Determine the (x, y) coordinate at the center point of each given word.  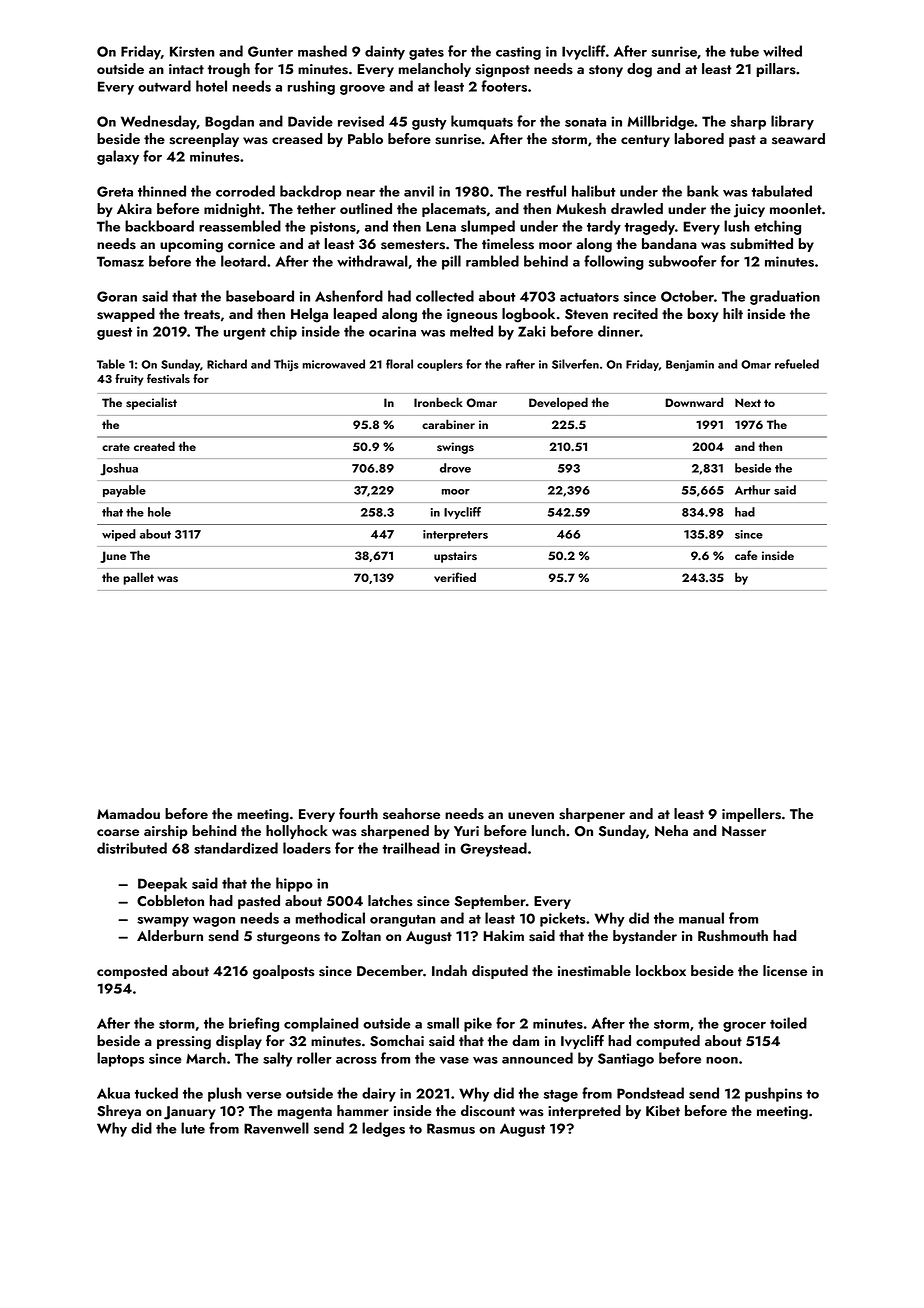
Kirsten (192, 51)
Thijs (286, 365)
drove (455, 468)
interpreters (455, 535)
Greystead (493, 849)
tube (744, 51)
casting (518, 53)
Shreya (119, 1112)
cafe (746, 555)
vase (454, 1060)
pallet (139, 578)
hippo (294, 884)
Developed (558, 403)
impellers (751, 815)
